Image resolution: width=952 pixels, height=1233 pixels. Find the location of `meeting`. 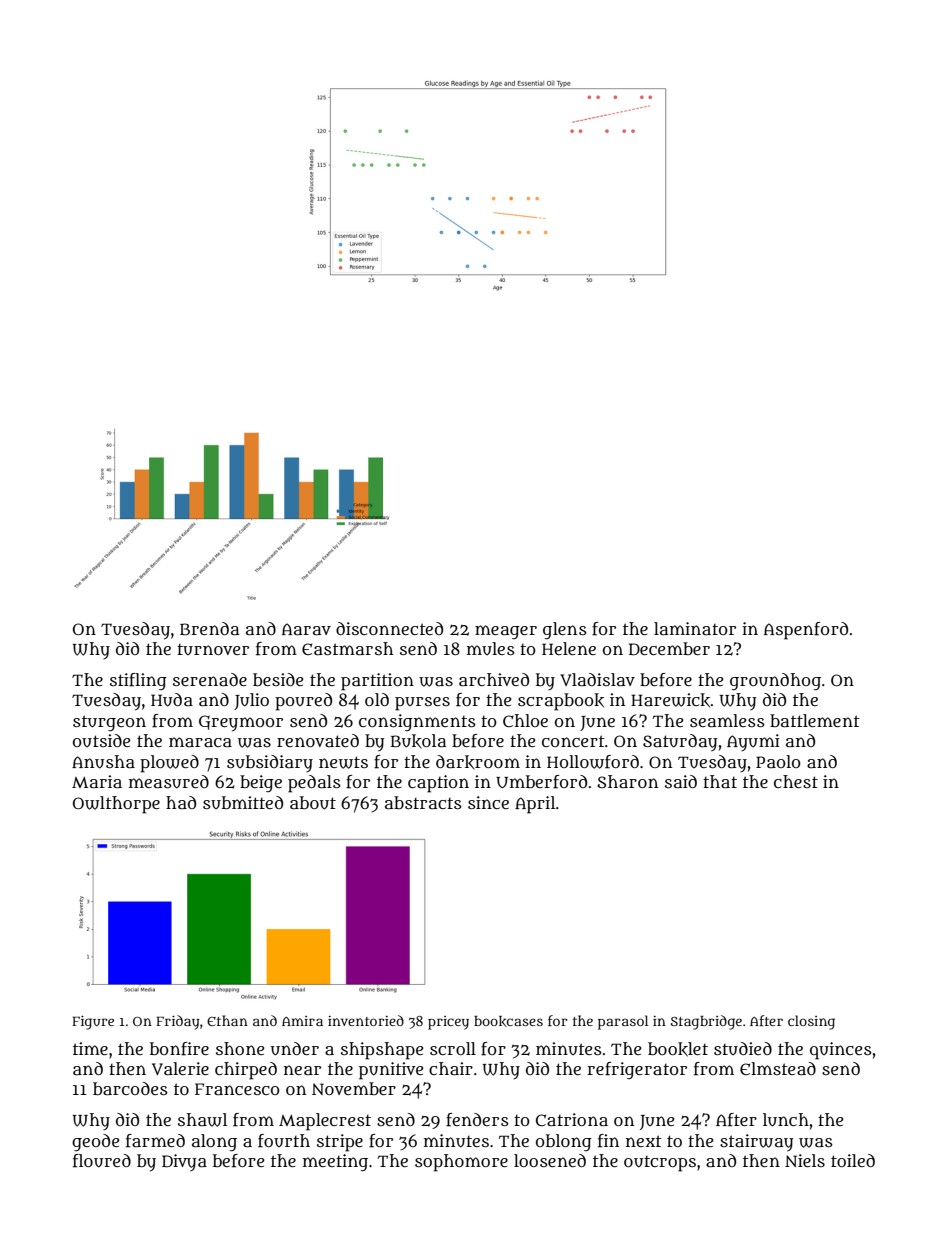

meeting is located at coordinates (335, 1163).
